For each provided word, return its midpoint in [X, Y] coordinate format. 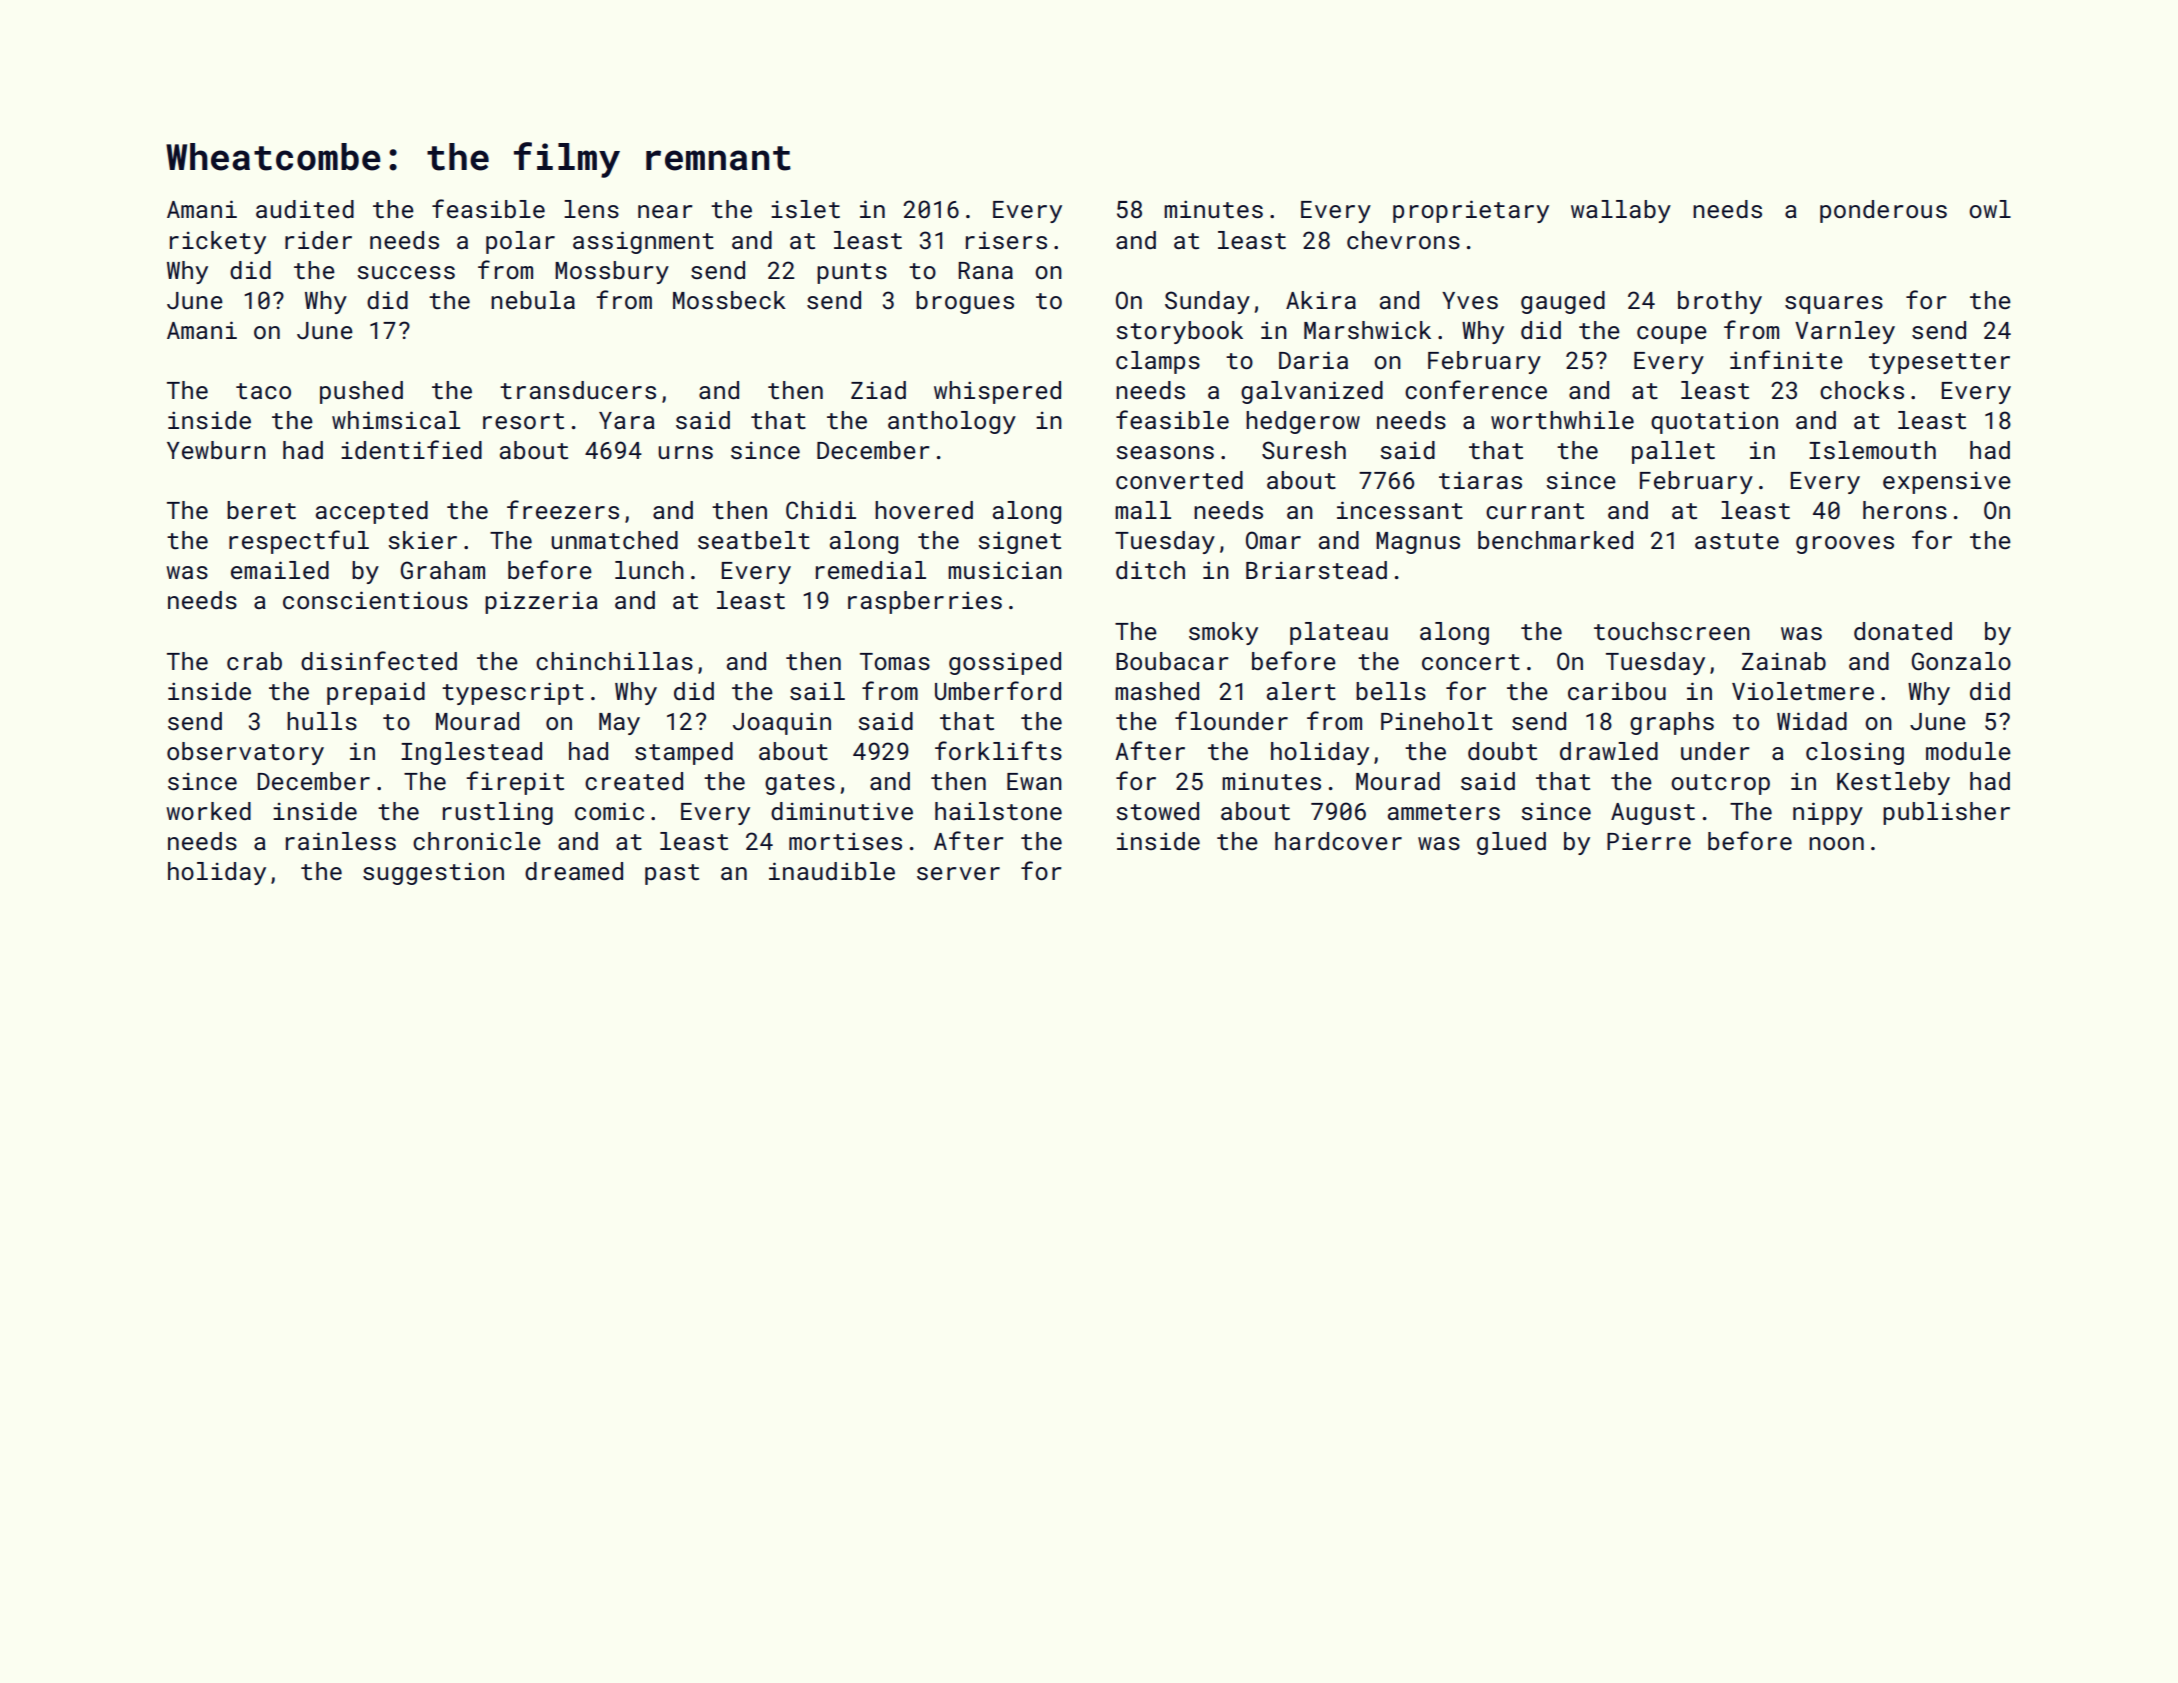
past [672, 874]
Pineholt [1437, 721]
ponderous [1883, 211]
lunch [649, 570]
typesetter [1939, 363]
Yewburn [216, 450]
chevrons [1403, 240]
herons [1905, 510]
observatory [245, 753]
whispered [997, 392]
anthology [952, 422]
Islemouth [1872, 450]
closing [1855, 753]
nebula [533, 300]
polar [520, 242]
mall [1143, 510]
